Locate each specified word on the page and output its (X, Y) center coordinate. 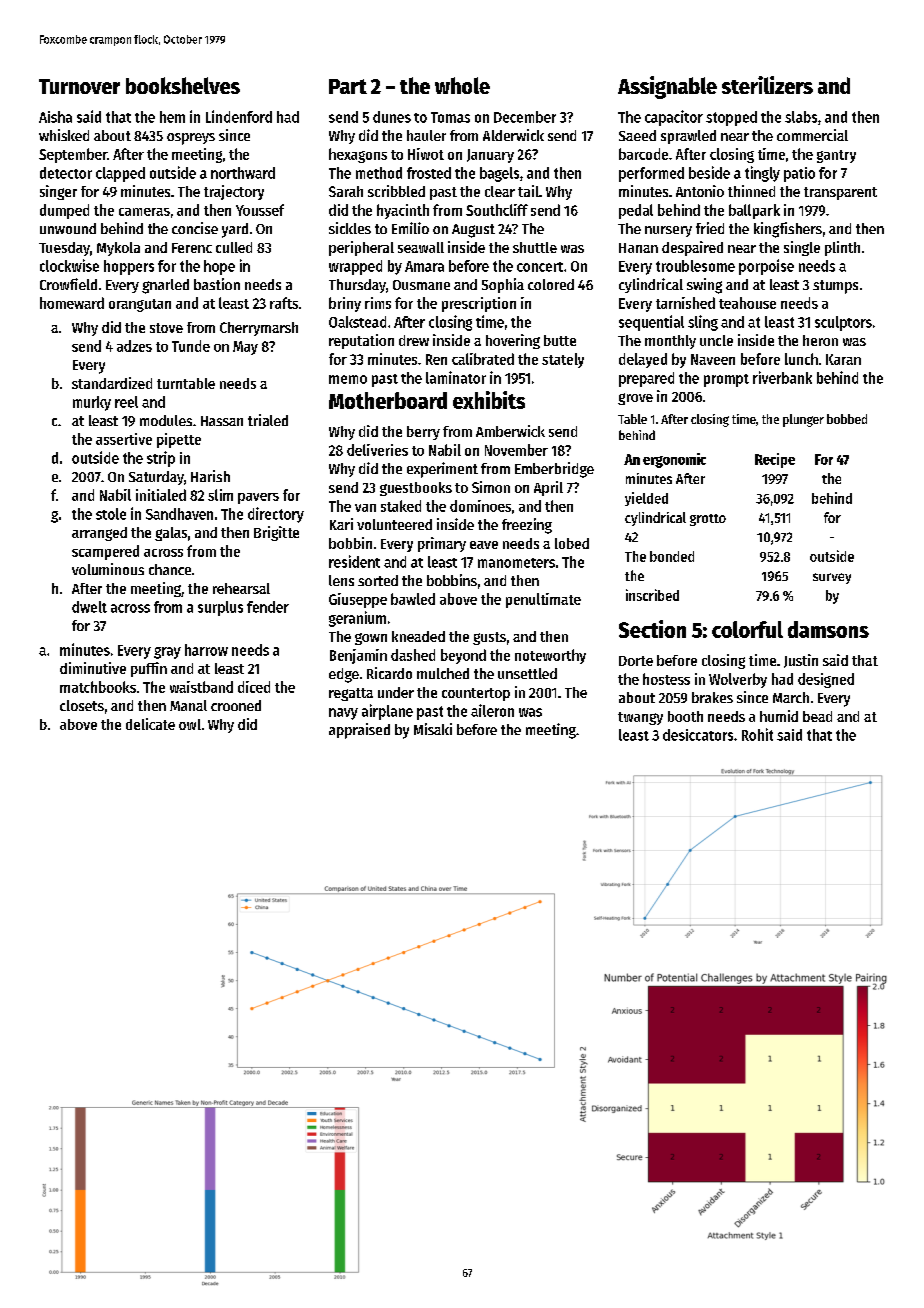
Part (348, 86)
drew (414, 340)
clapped (120, 174)
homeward (72, 303)
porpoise (766, 267)
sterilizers (767, 85)
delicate (150, 724)
